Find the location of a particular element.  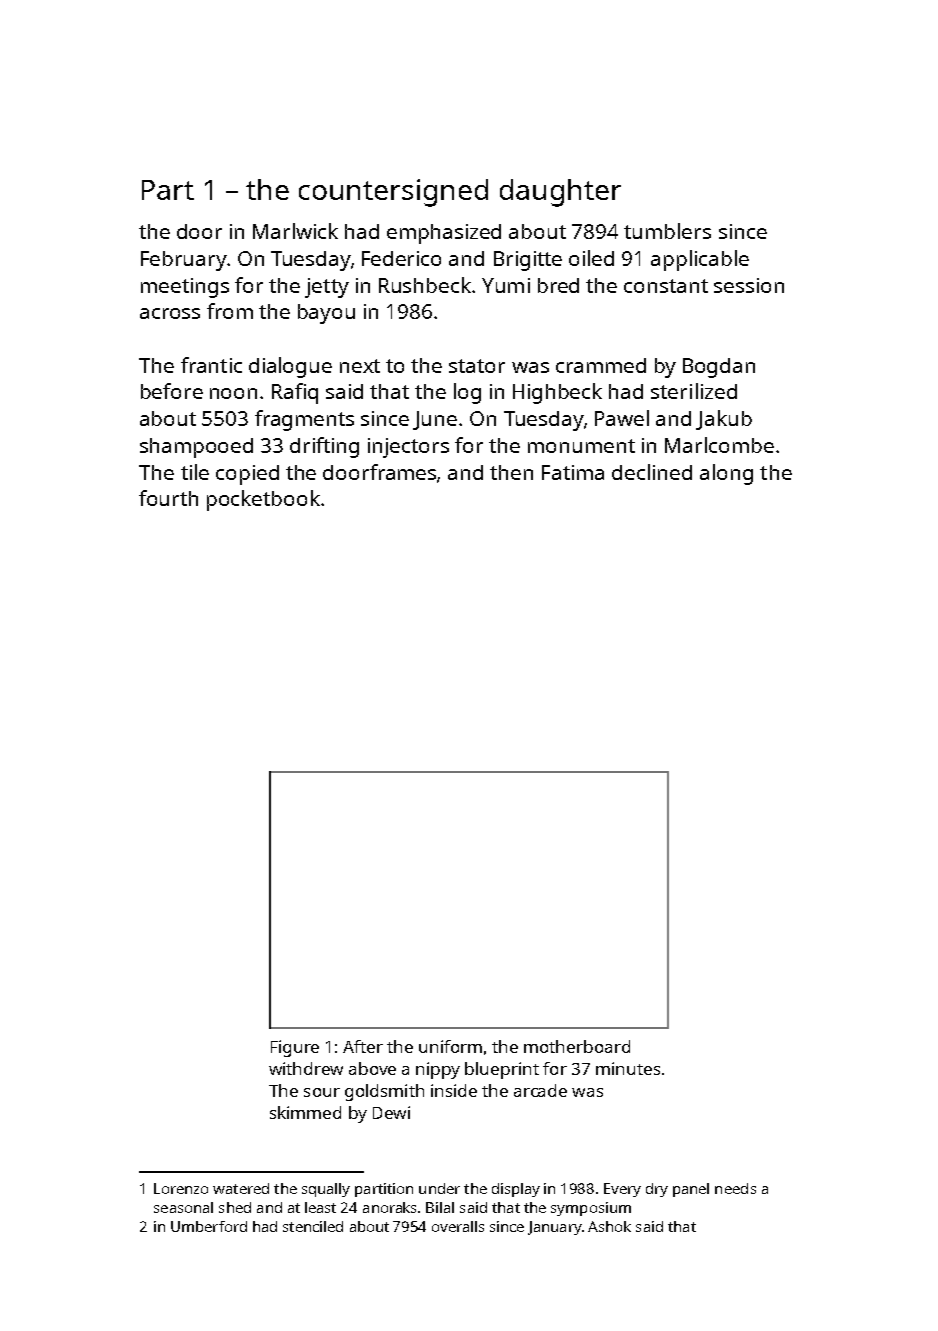

copied is located at coordinates (247, 475).
